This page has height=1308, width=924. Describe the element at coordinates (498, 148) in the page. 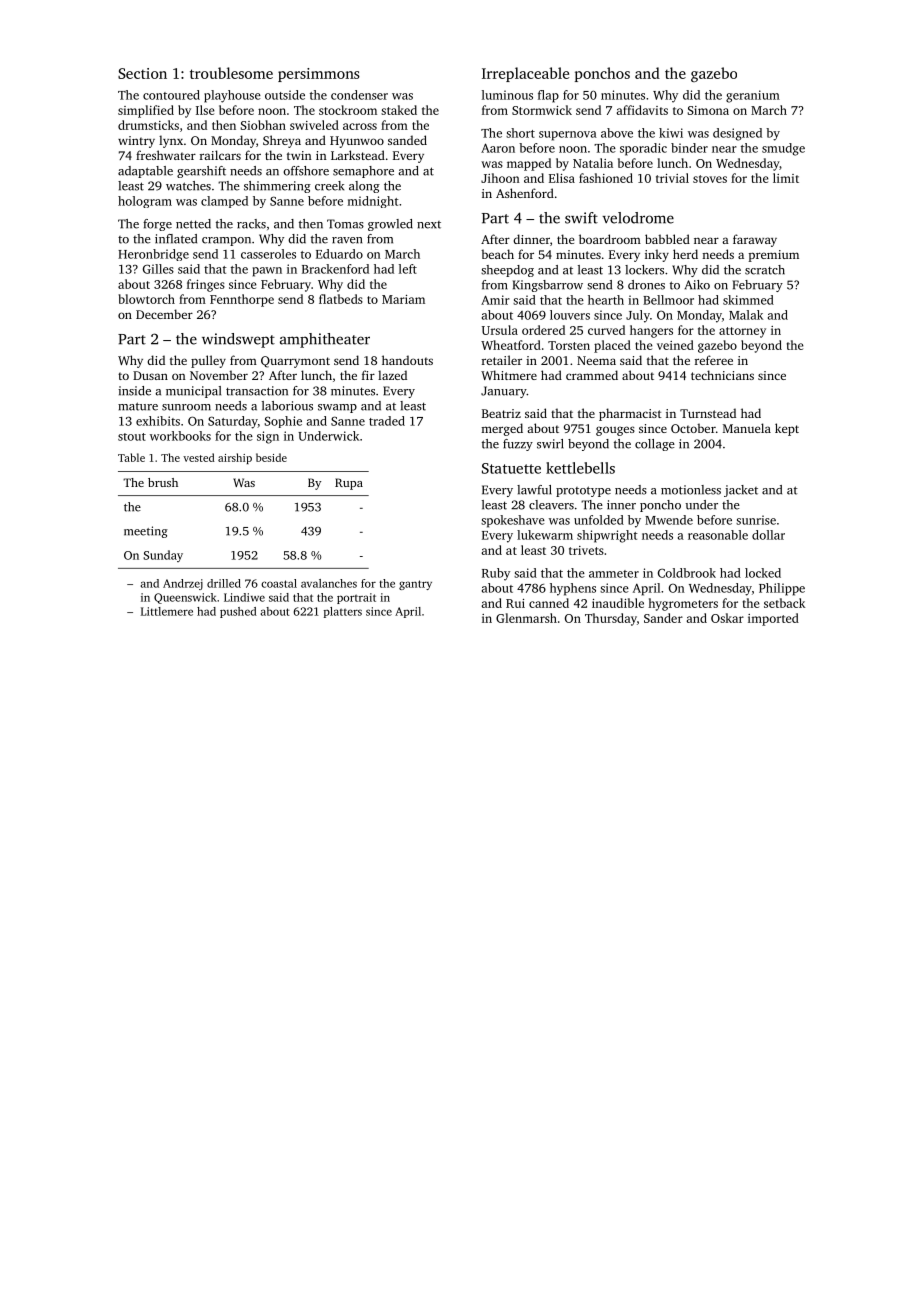

I see `Aaron` at that location.
